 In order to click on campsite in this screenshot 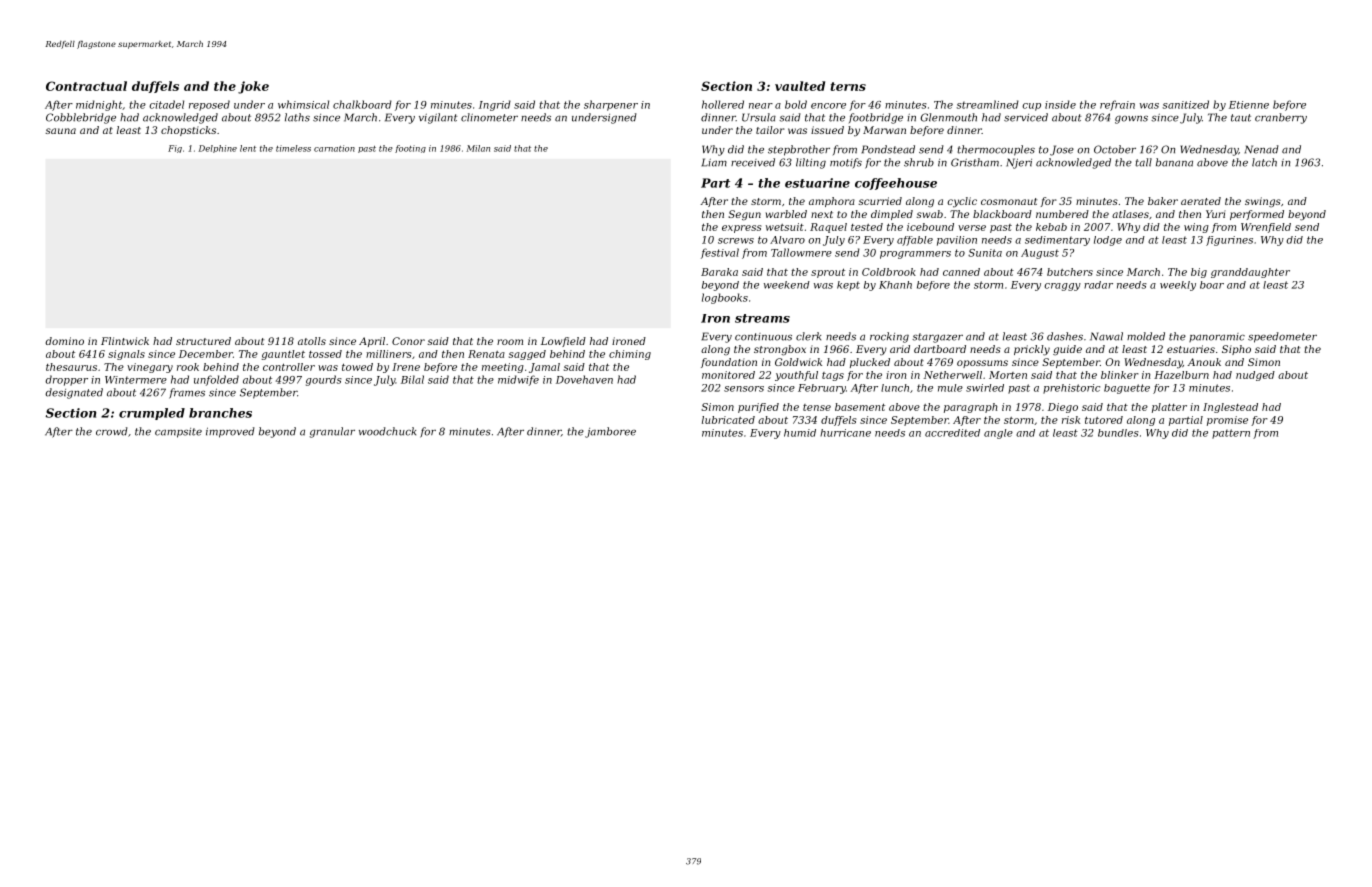, I will do `click(178, 433)`.
